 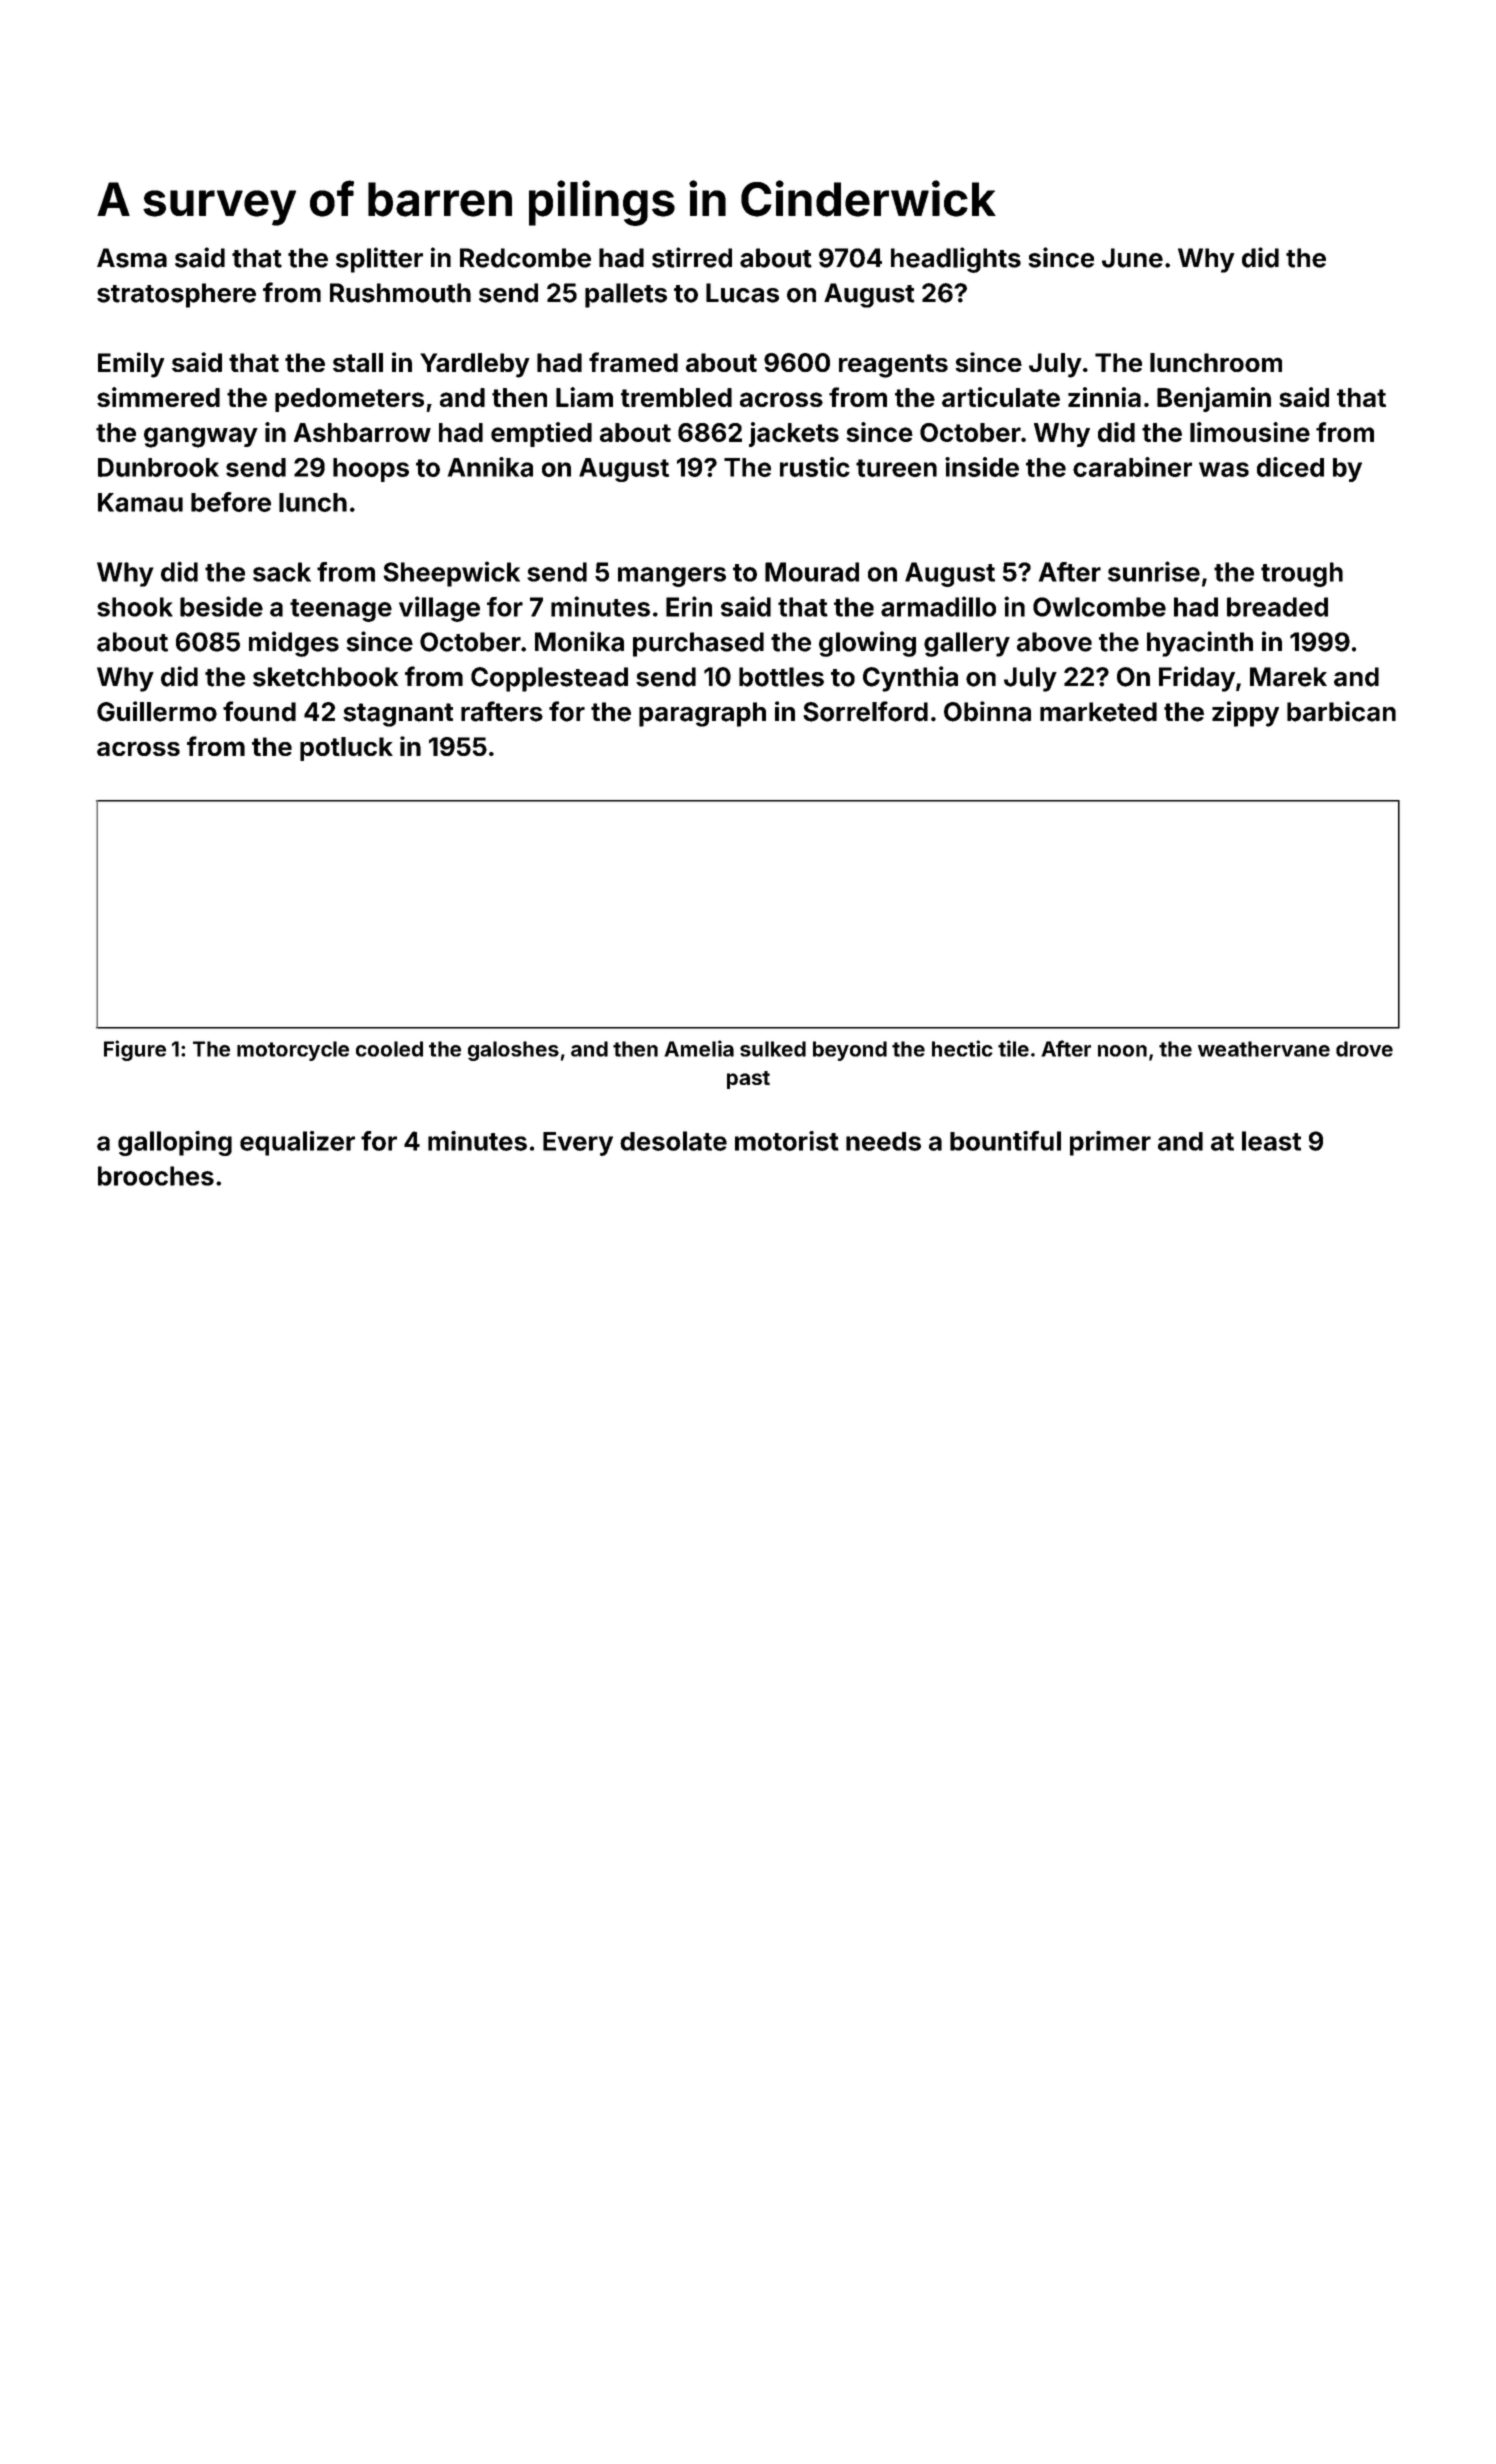 I want to click on barbican, so click(x=1341, y=711).
